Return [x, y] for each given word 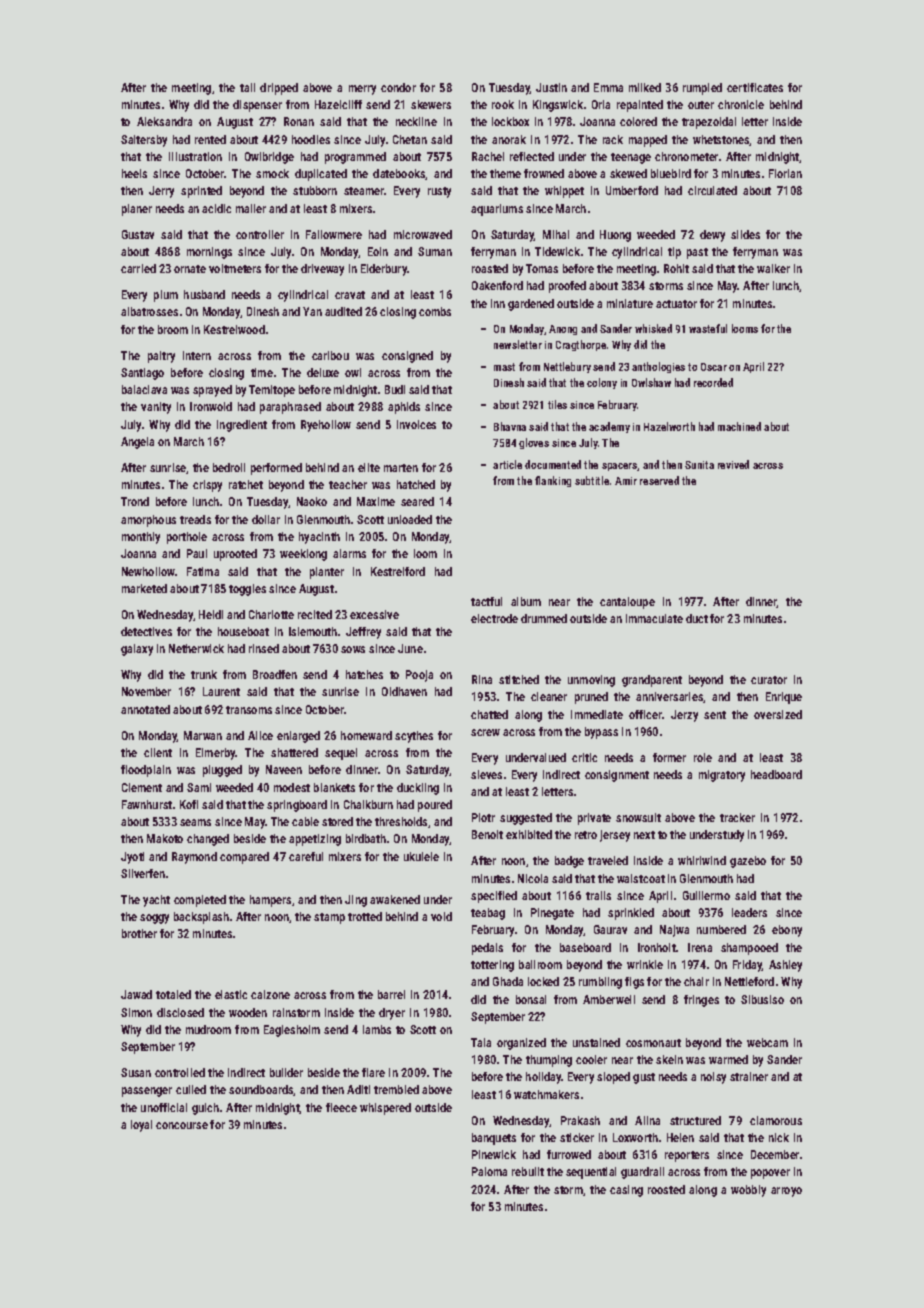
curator [769, 680]
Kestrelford [398, 571]
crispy [207, 486]
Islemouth [313, 631]
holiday [544, 1078]
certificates [755, 87]
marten [401, 468]
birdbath [366, 838]
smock [272, 173]
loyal [141, 1126]
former [669, 757]
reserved [659, 480]
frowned [544, 173]
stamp [329, 918]
